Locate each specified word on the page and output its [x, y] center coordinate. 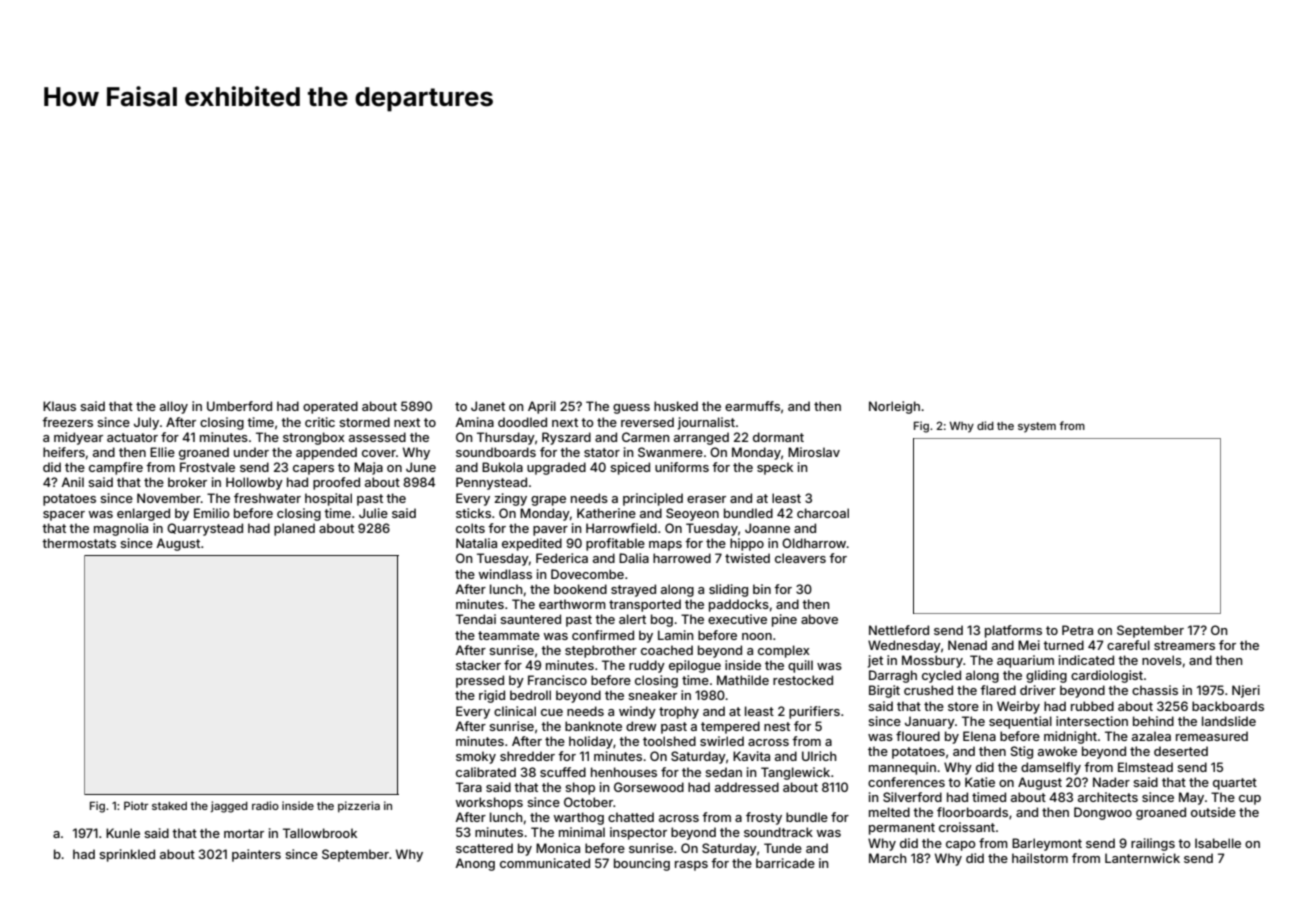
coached [667, 650]
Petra [1077, 630]
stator [602, 452]
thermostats [79, 543]
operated [330, 407]
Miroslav [814, 452]
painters [256, 855]
